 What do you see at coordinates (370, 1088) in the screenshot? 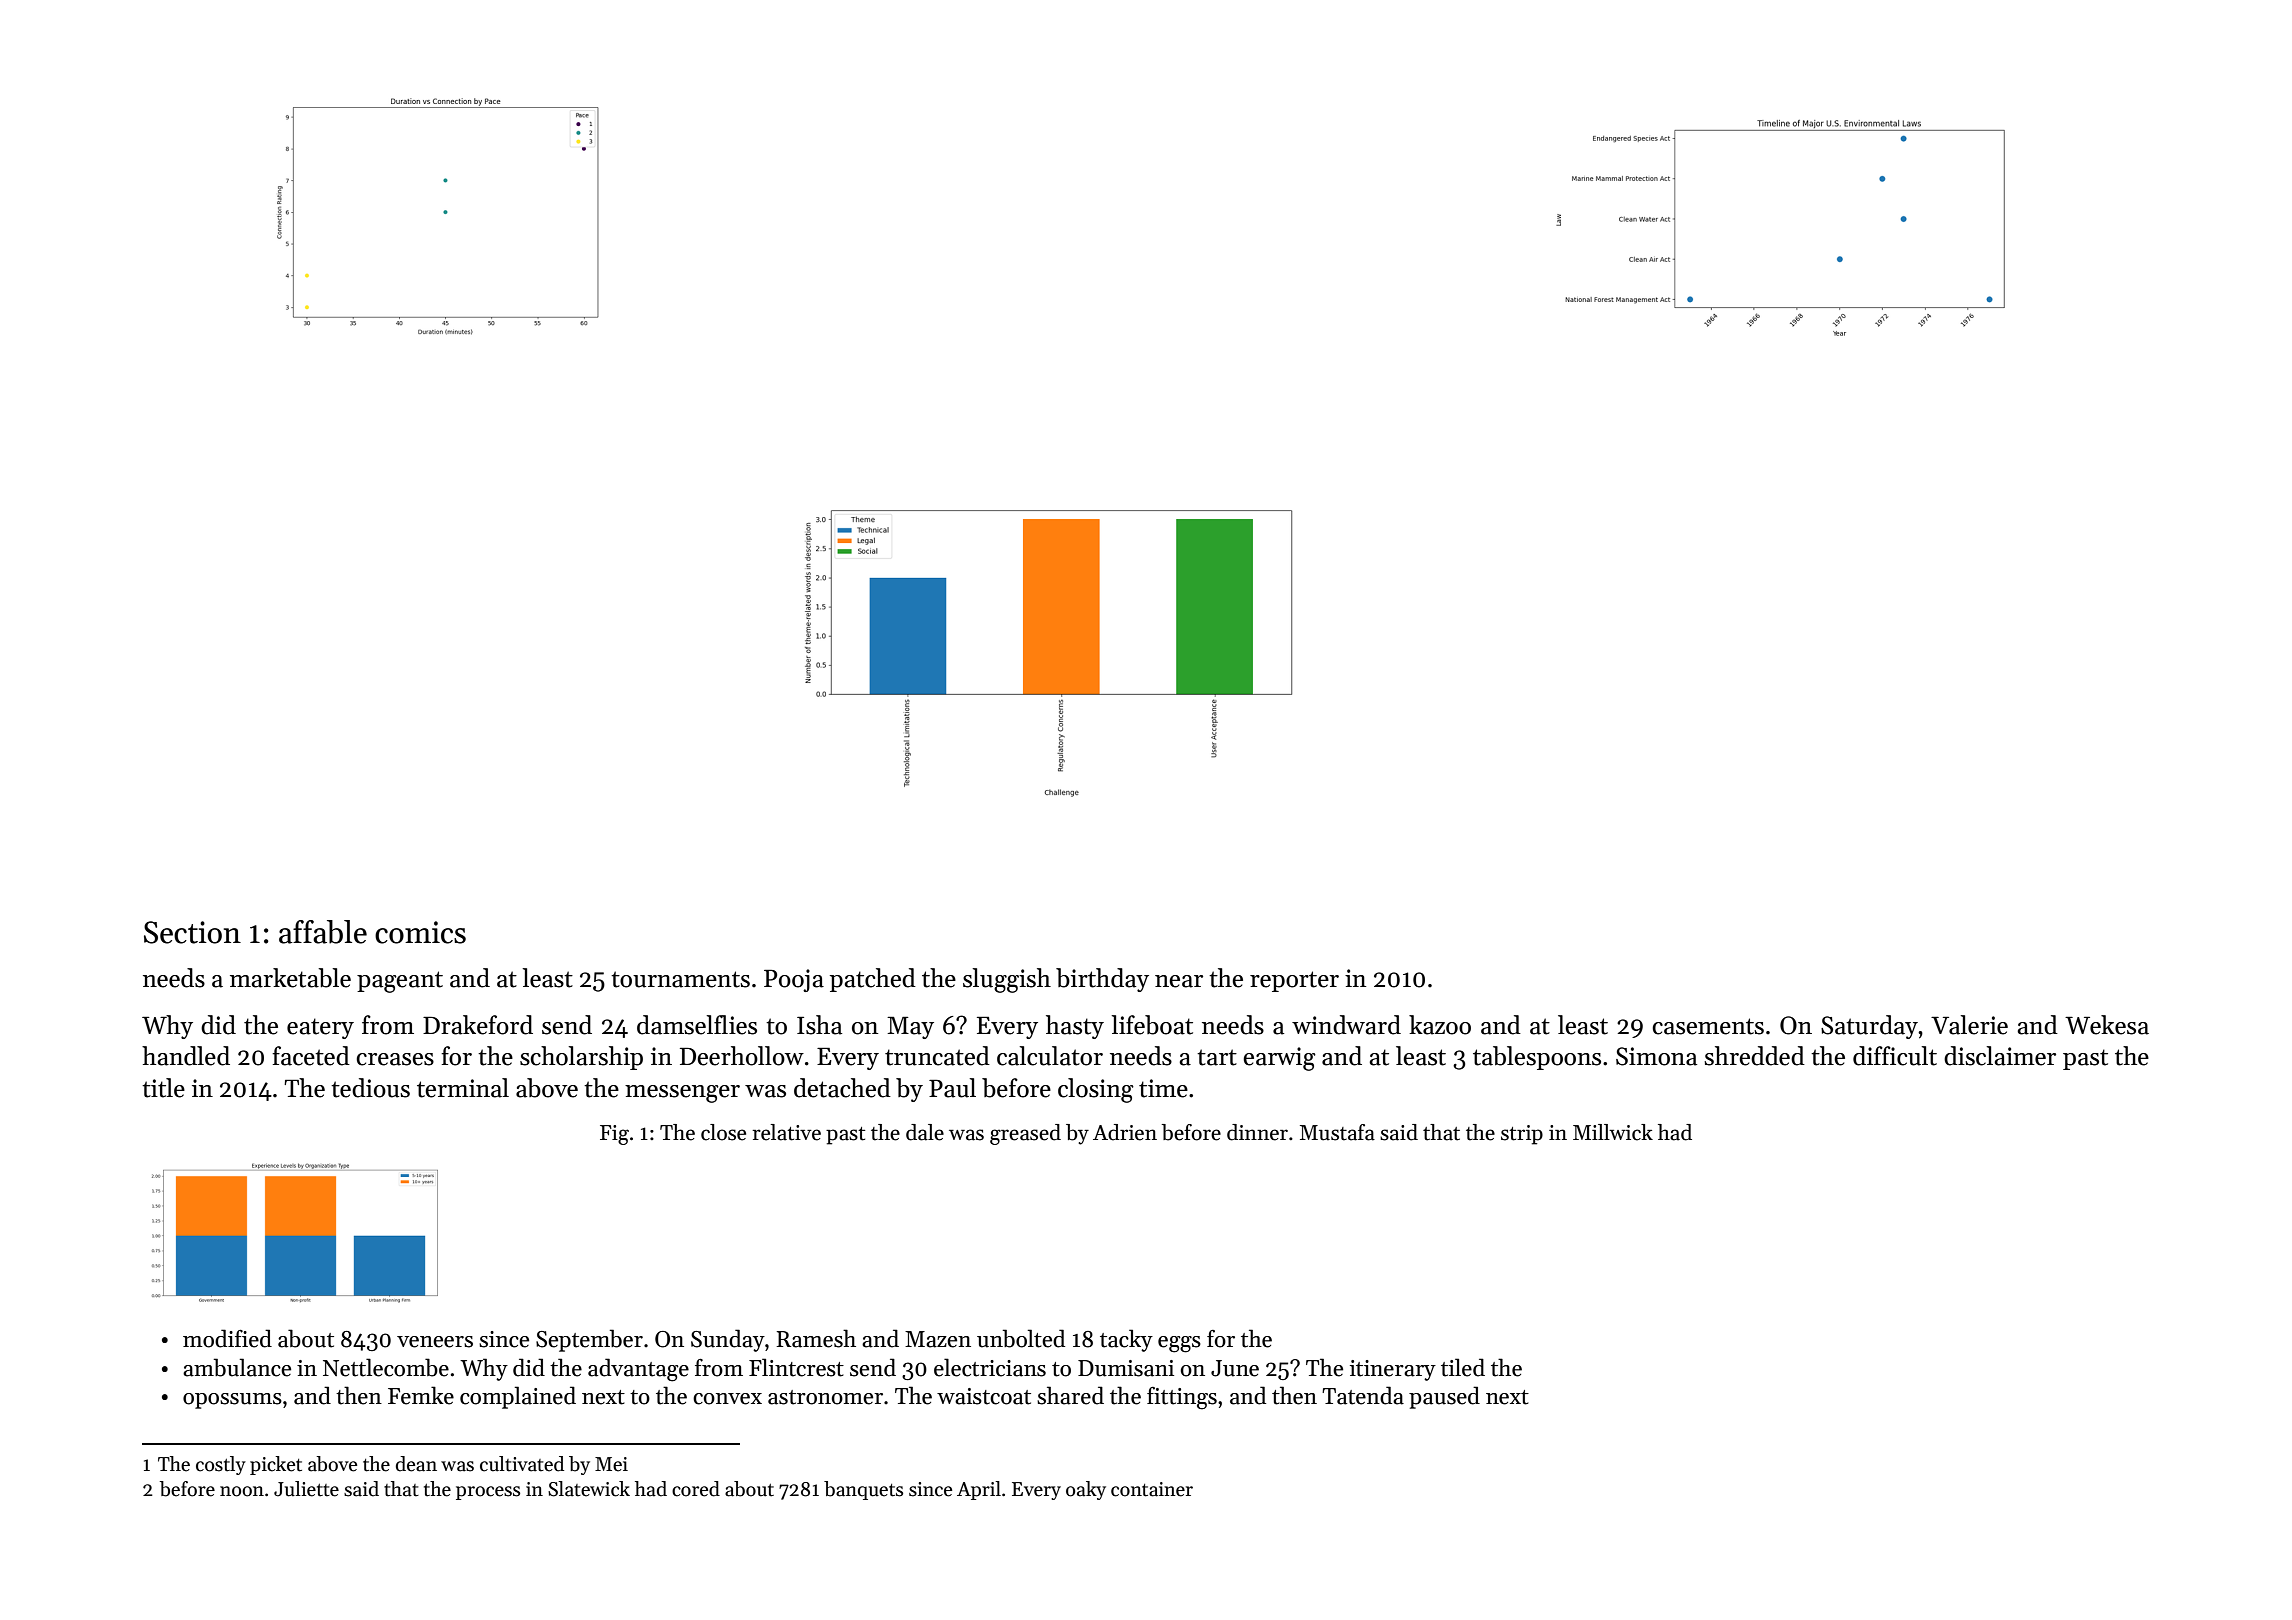
I see `tedious` at bounding box center [370, 1088].
